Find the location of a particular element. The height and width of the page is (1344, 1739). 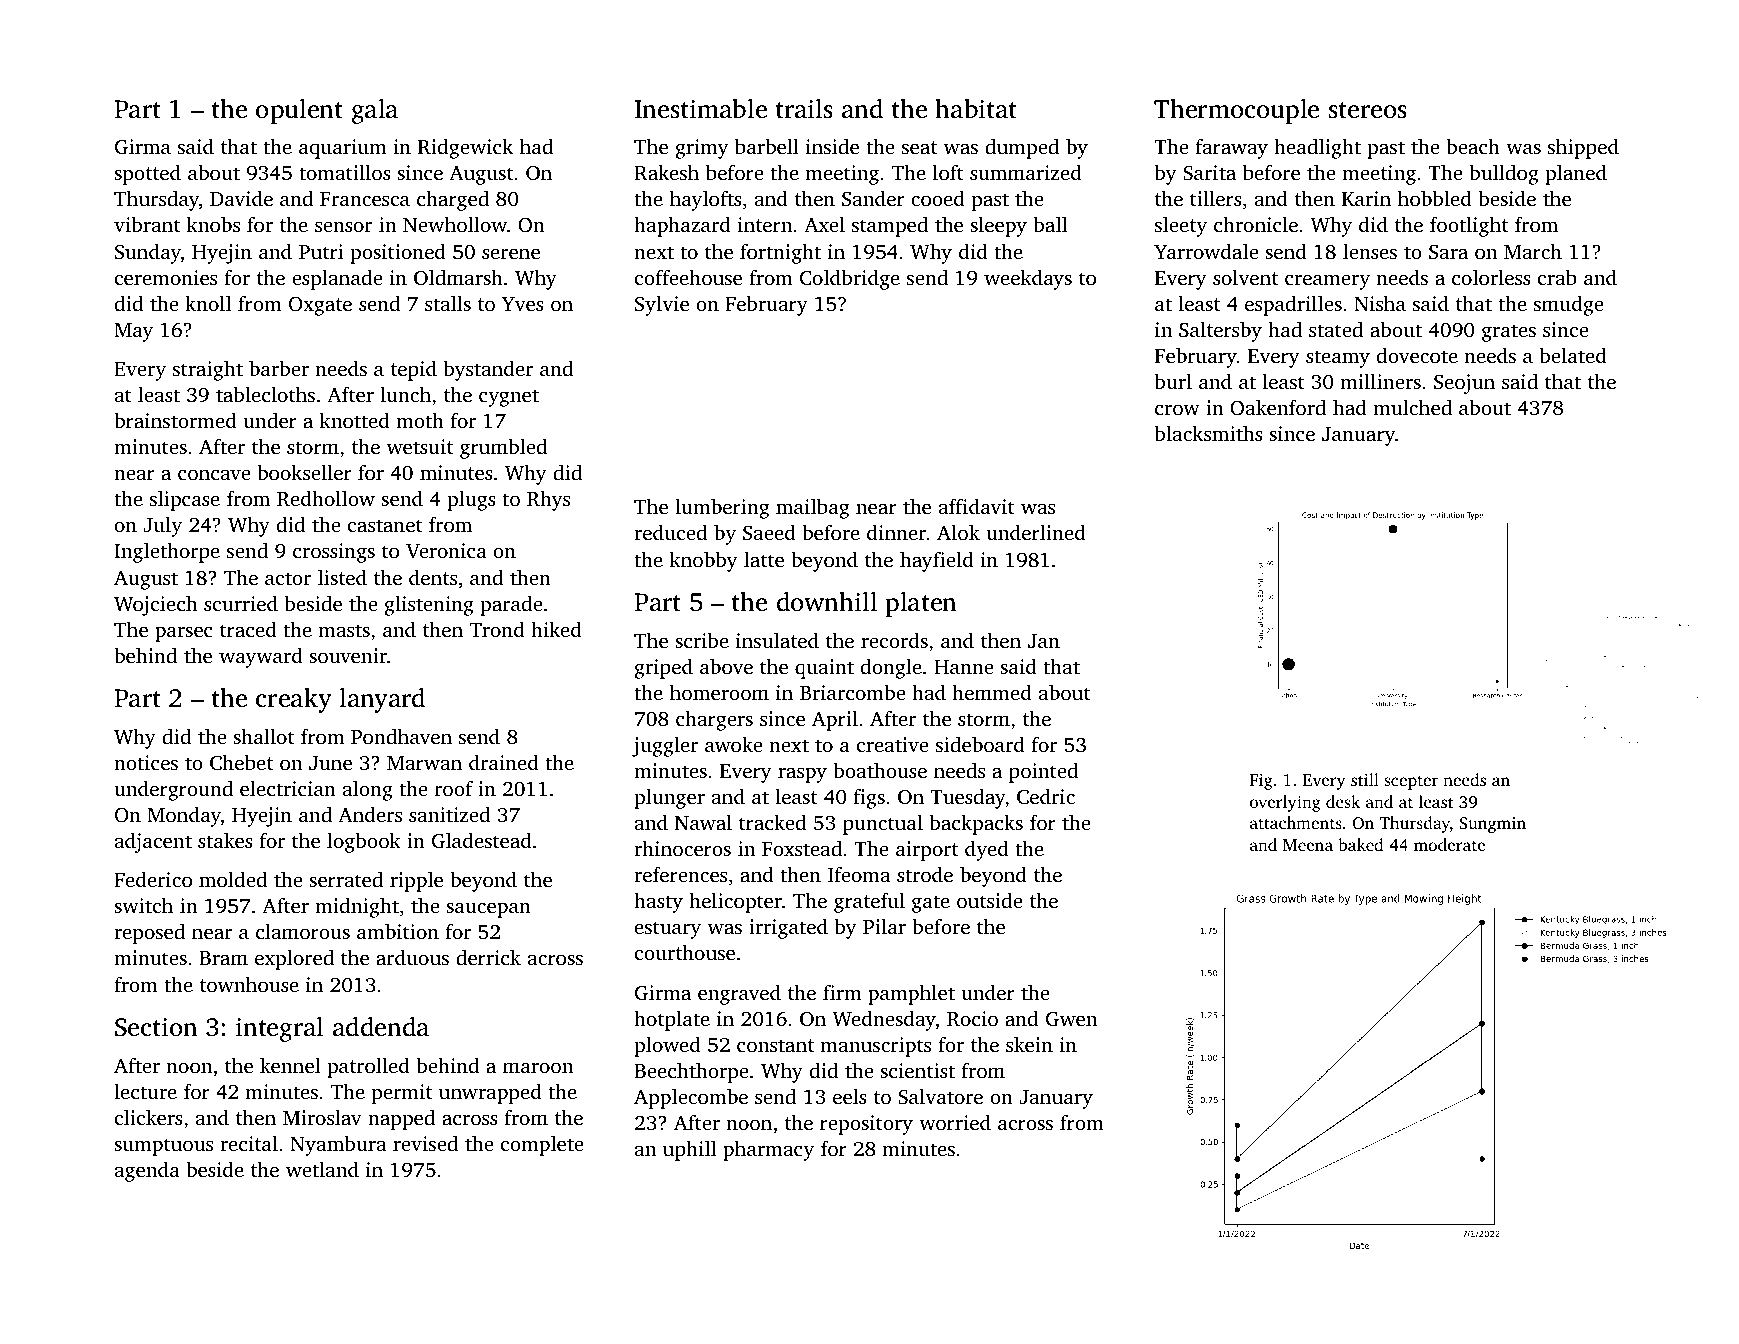

shipped is located at coordinates (1583, 148).
